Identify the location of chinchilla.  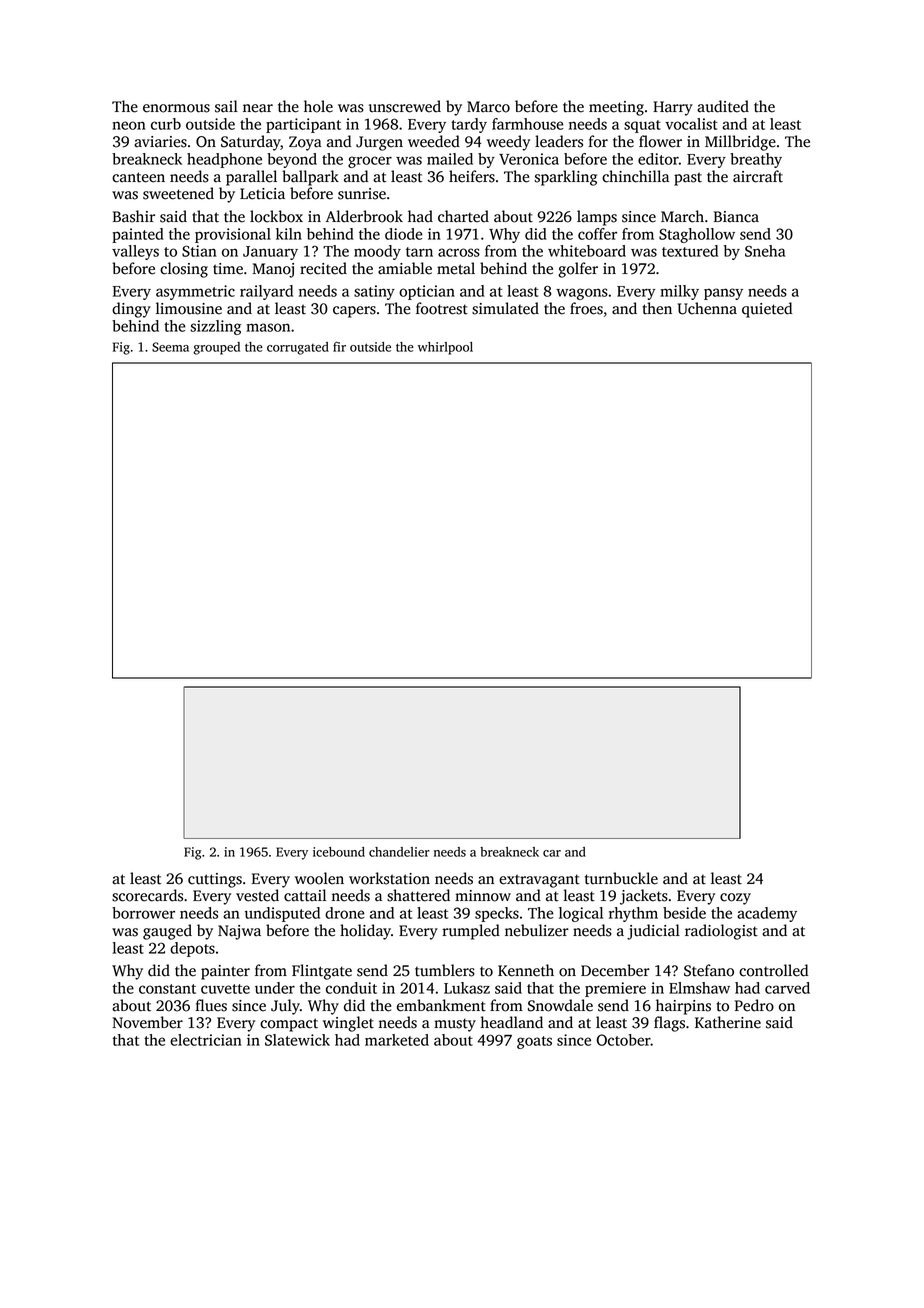
(635, 176).
